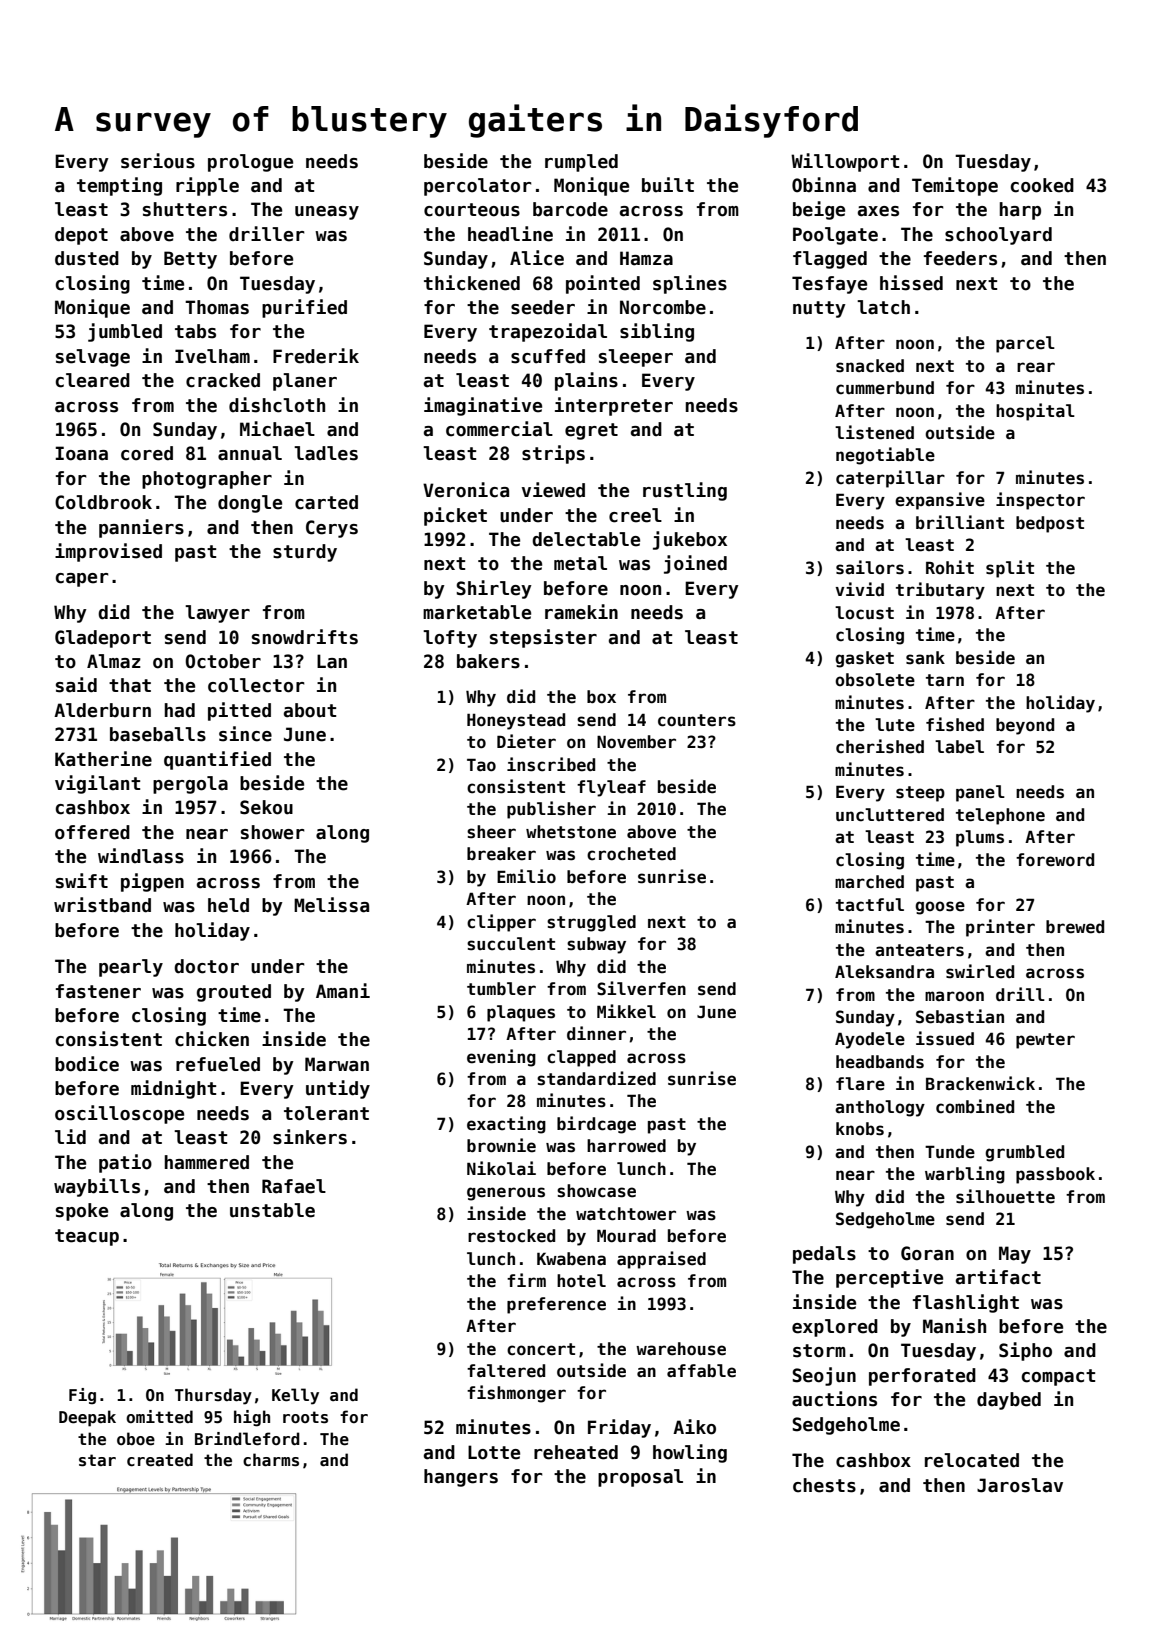 The width and height of the screenshot is (1164, 1646). Describe the element at coordinates (491, 832) in the screenshot. I see `sheer` at that location.
